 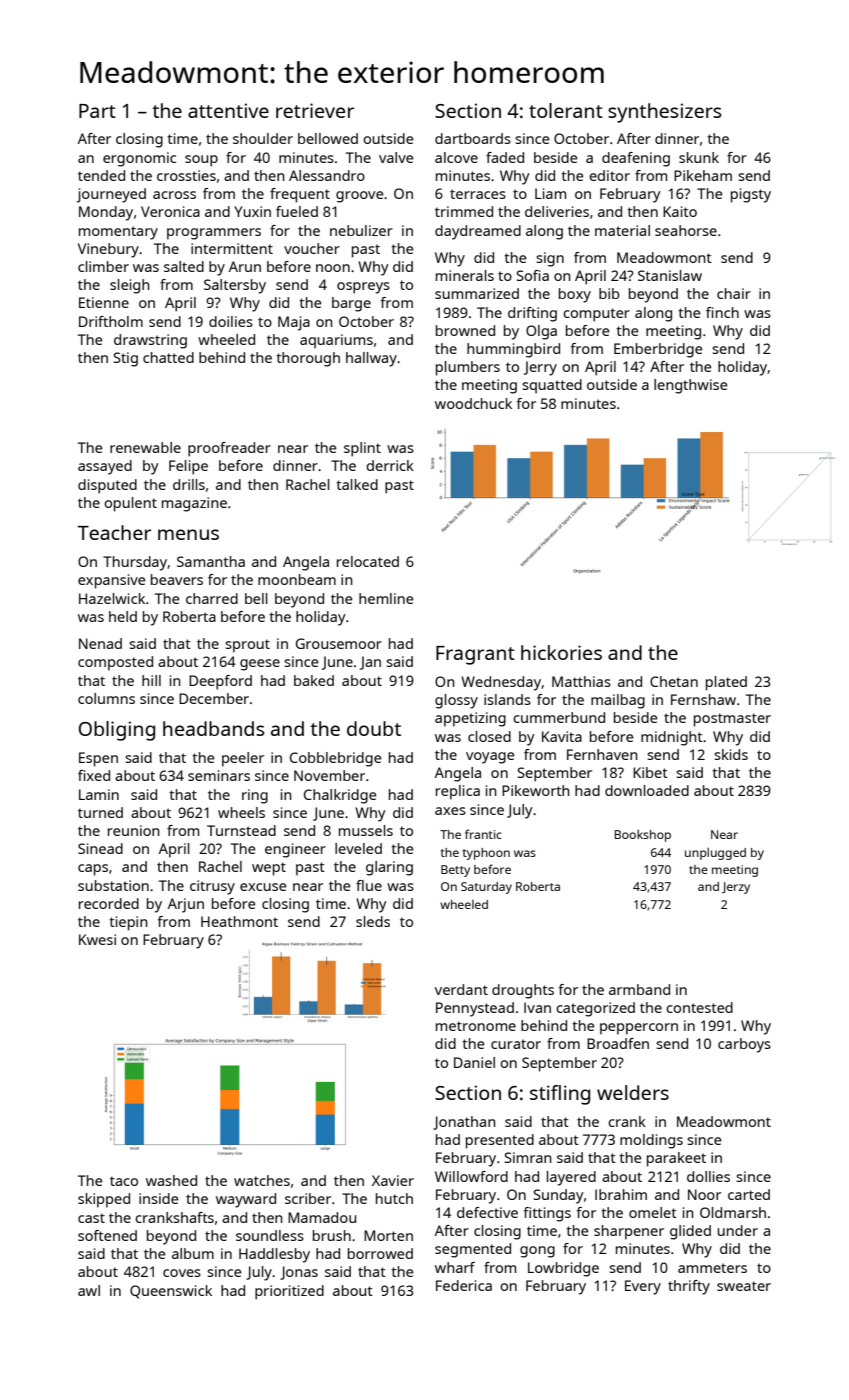 What do you see at coordinates (247, 646) in the screenshot?
I see `sprout` at bounding box center [247, 646].
